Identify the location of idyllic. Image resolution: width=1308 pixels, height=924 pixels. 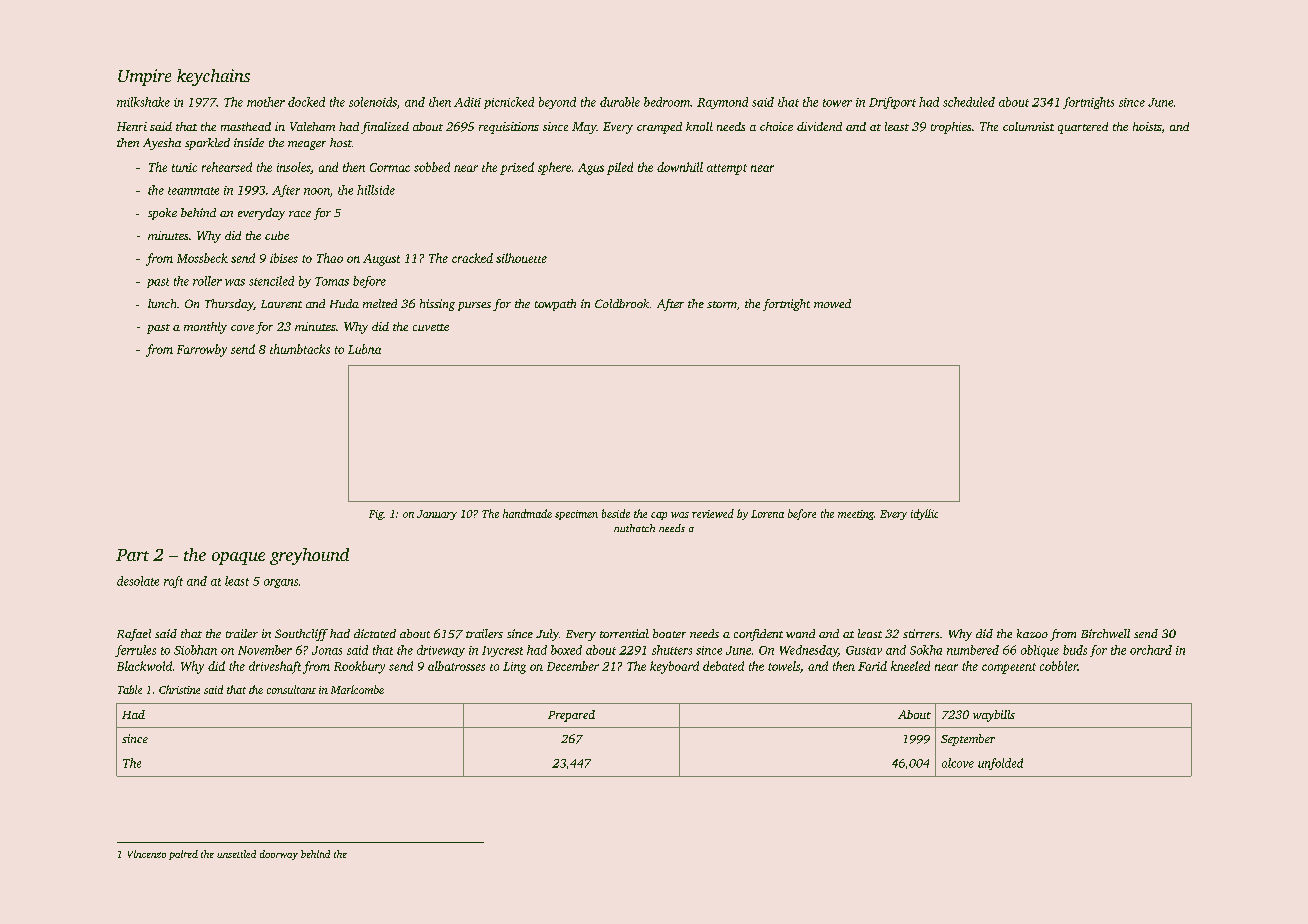
(924, 514).
